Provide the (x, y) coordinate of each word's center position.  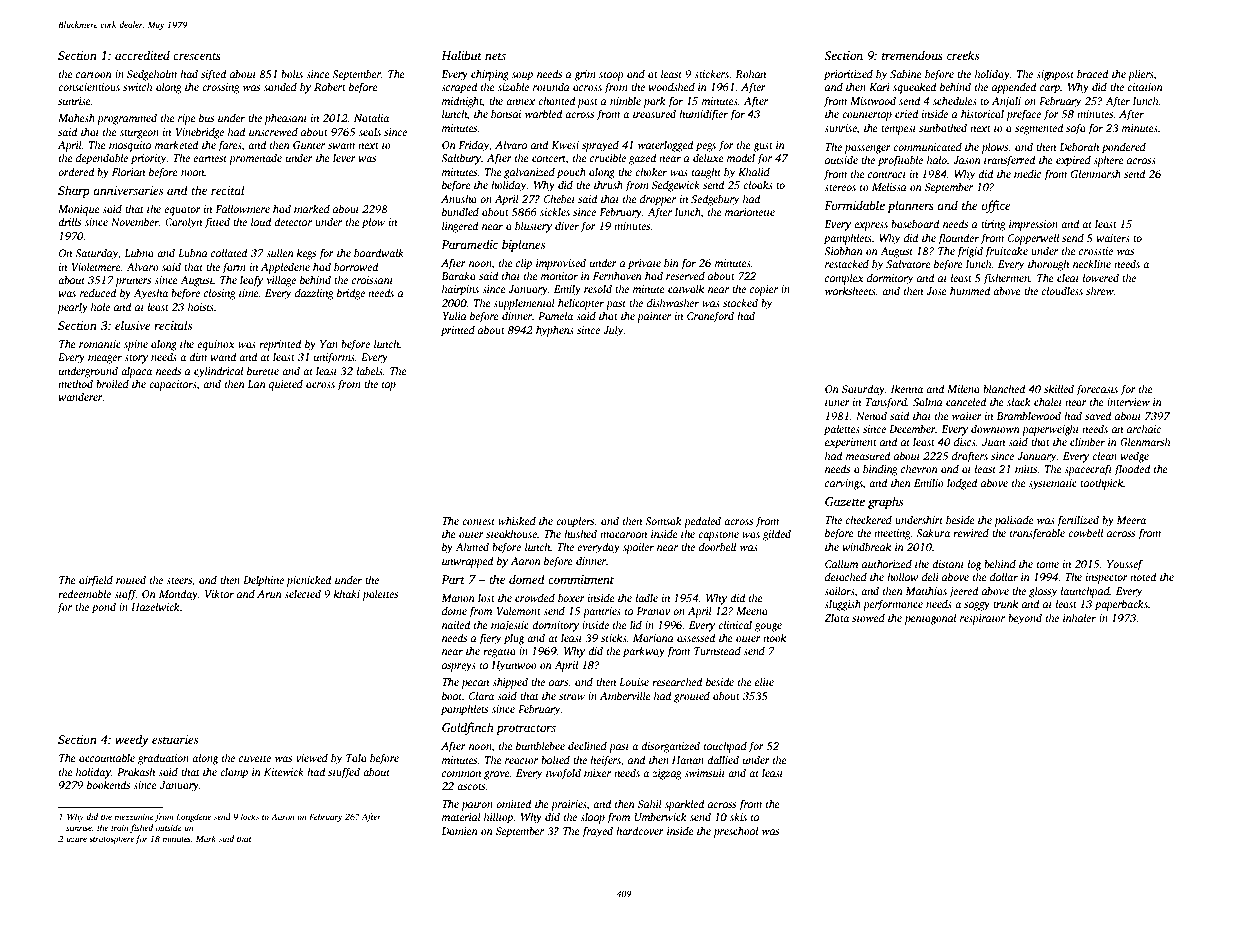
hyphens (555, 331)
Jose (936, 291)
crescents (197, 56)
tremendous (912, 55)
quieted (286, 385)
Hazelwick (155, 606)
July (613, 331)
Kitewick (284, 771)
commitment (581, 579)
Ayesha (150, 294)
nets (495, 56)
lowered (1100, 277)
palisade (1014, 521)
